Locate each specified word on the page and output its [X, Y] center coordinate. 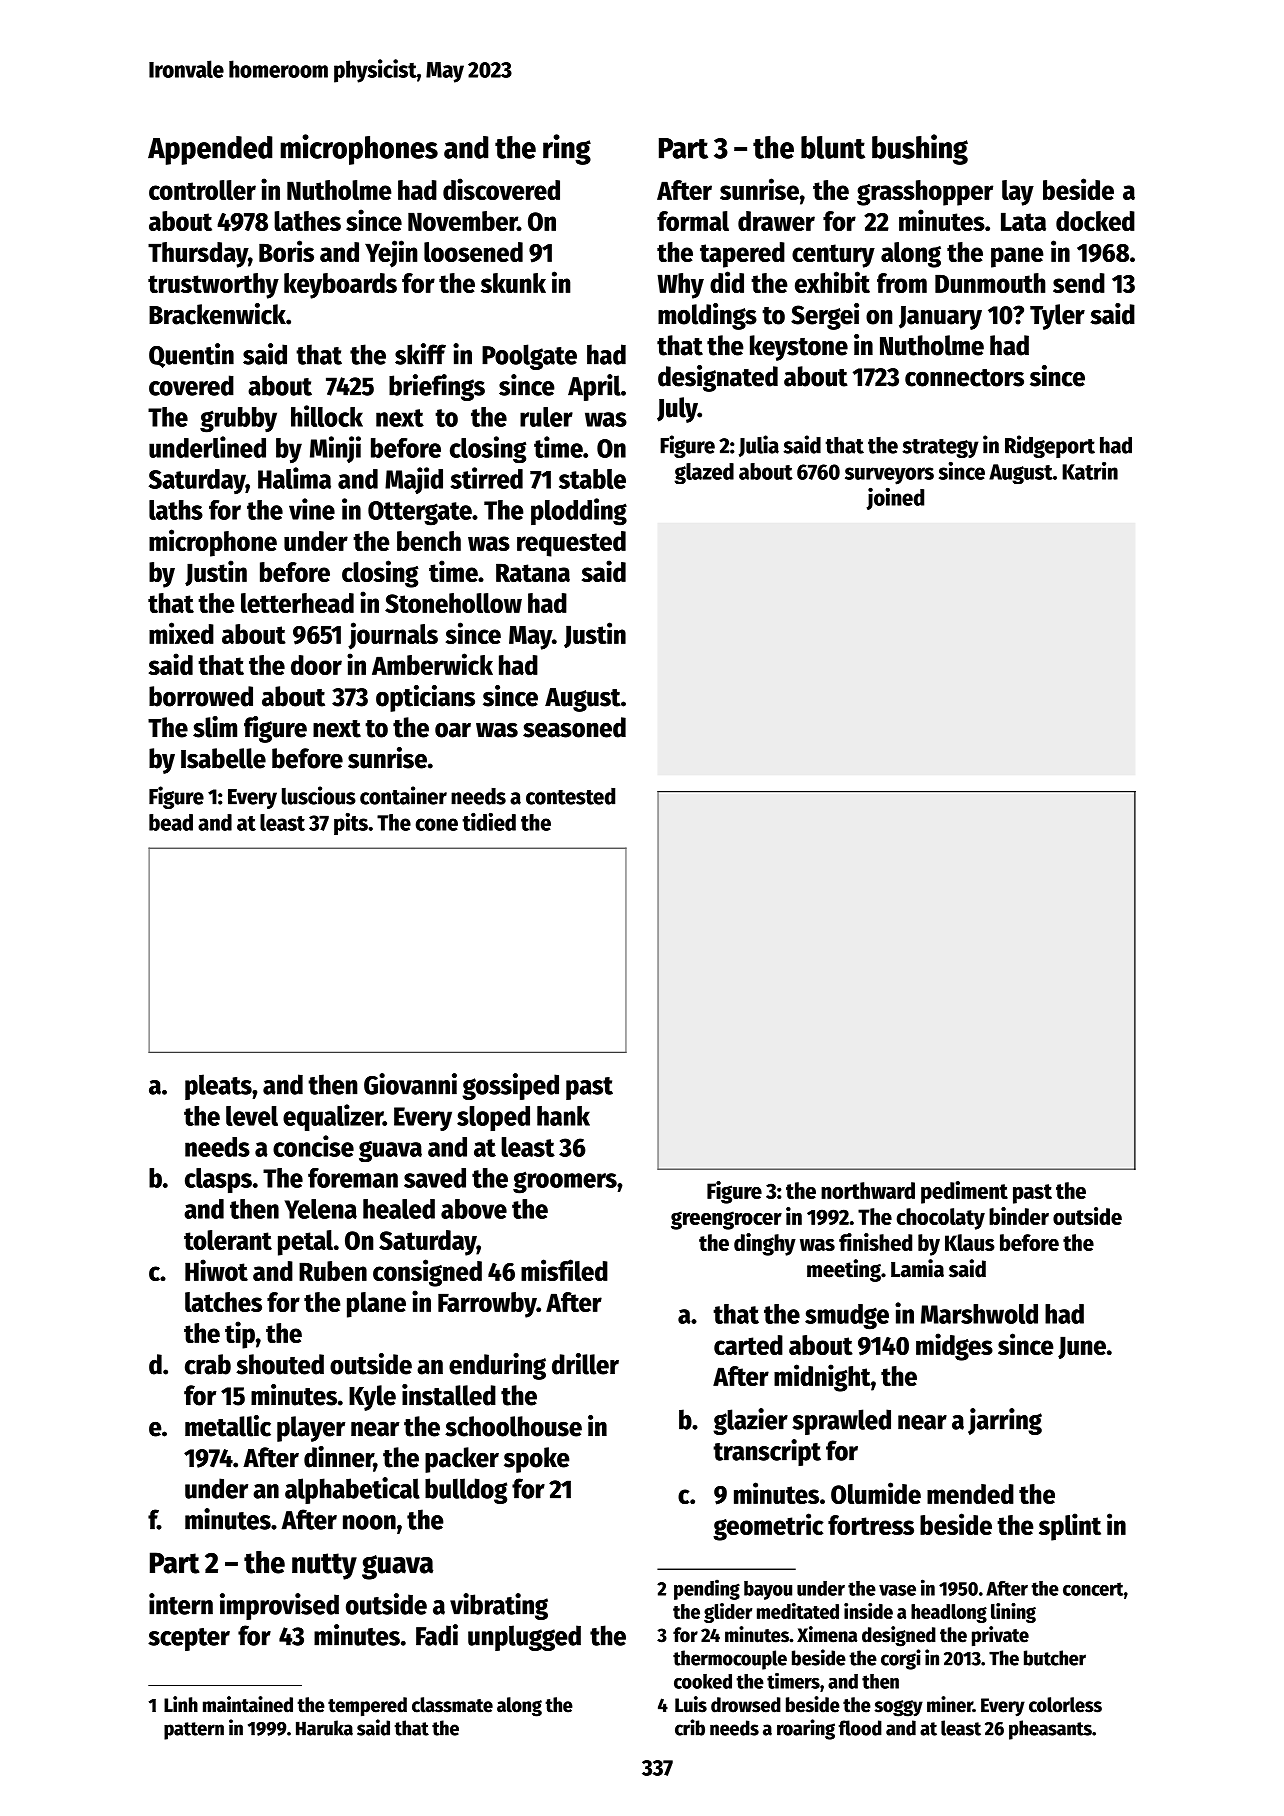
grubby [238, 420]
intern [181, 1604]
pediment [964, 1192]
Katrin [1090, 471]
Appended [210, 150]
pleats [218, 1087]
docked [1095, 221]
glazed [704, 473]
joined [895, 499]
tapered [742, 255]
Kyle [372, 1398]
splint [1070, 1527]
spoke [537, 1460]
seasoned [574, 727]
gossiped [510, 1086]
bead [171, 822]
